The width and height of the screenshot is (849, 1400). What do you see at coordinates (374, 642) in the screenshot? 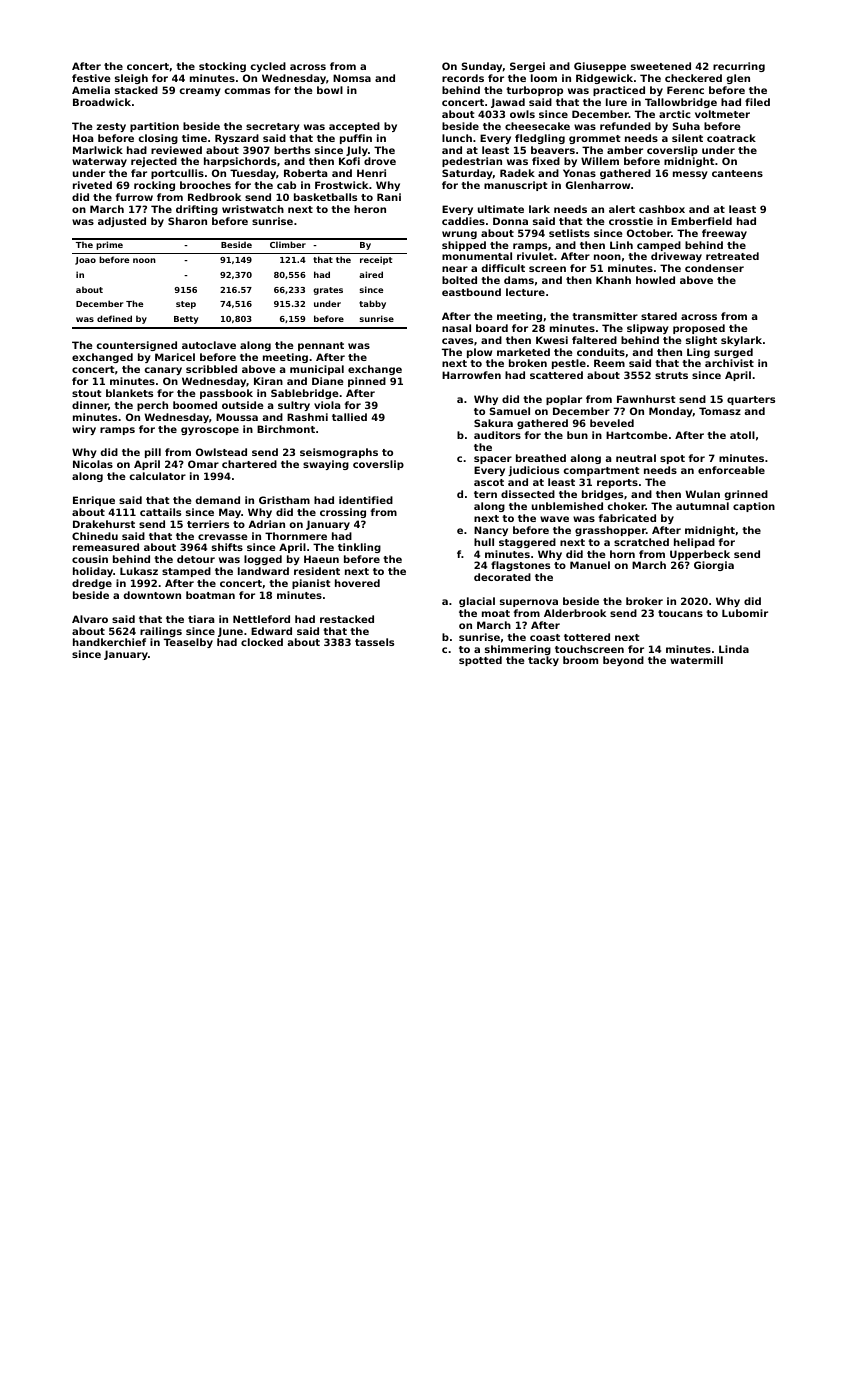
I see `tassels` at bounding box center [374, 642].
